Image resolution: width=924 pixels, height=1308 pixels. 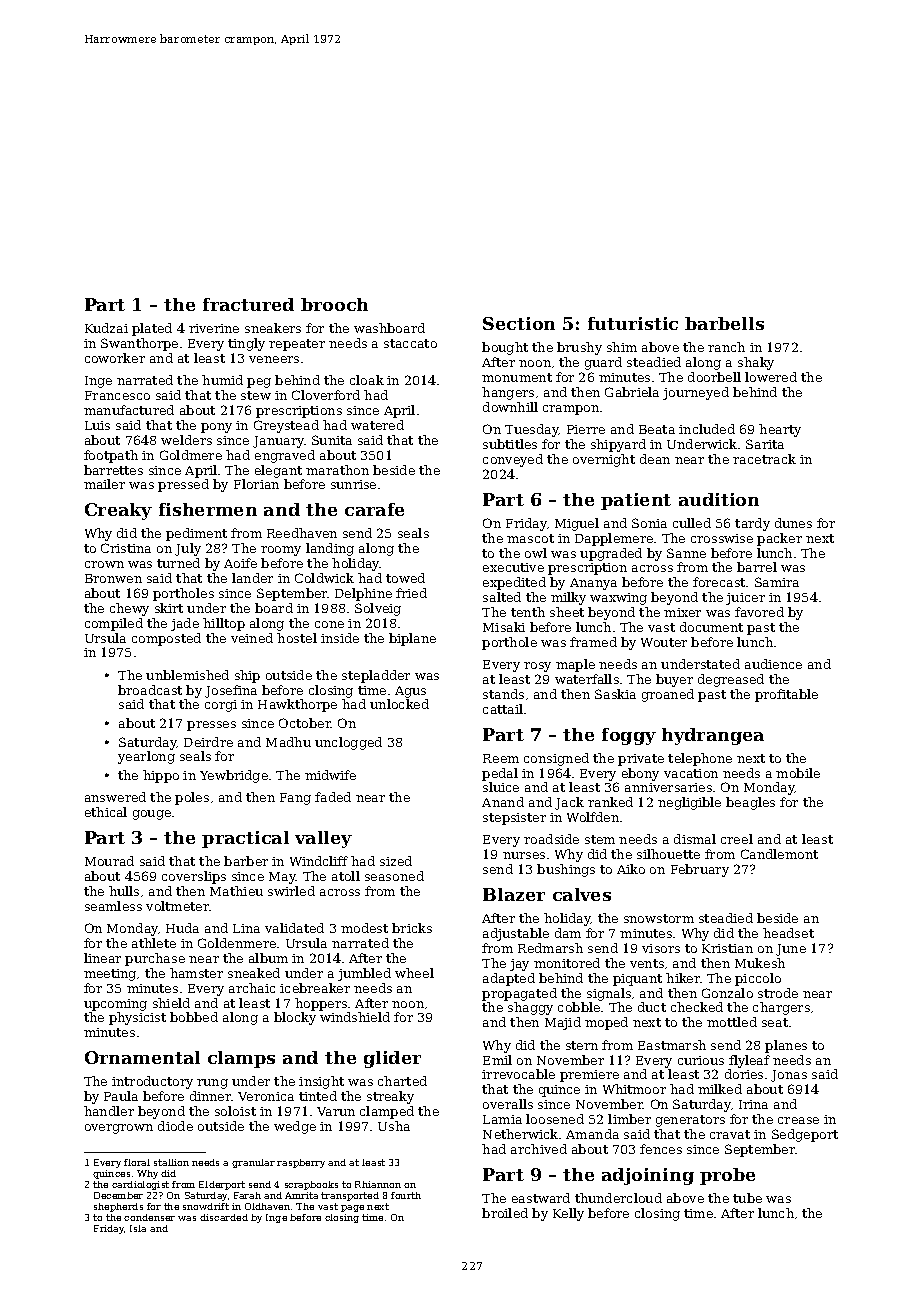 I want to click on watered, so click(x=377, y=425).
